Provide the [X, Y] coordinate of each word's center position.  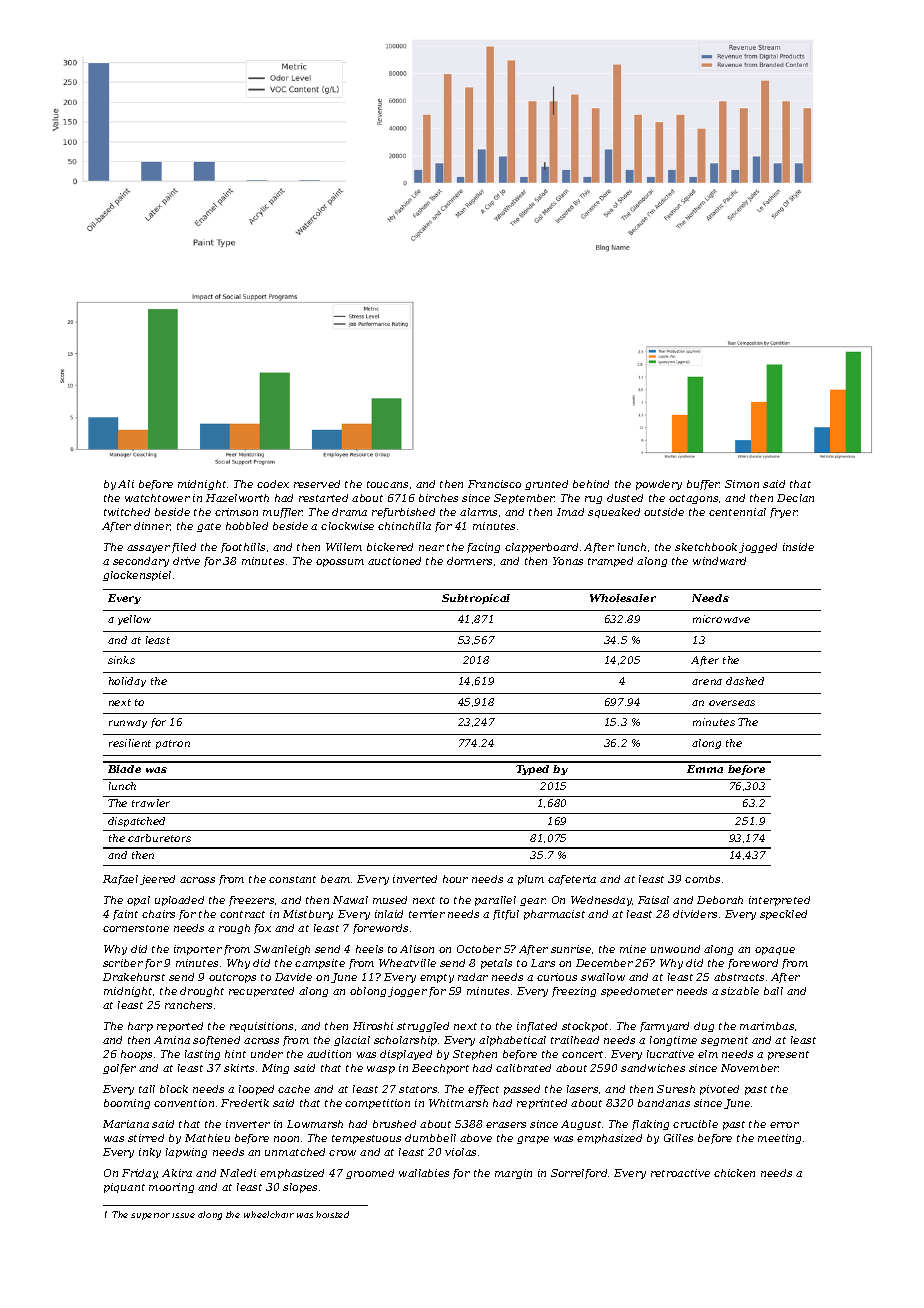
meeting [779, 1139]
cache [294, 1089]
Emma [705, 769]
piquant [124, 1188]
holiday [127, 682]
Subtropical [476, 599]
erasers [506, 1125]
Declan [795, 498]
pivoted [719, 1090]
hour [455, 879]
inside [798, 547]
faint [125, 915]
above [476, 1138]
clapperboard [541, 548]
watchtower [157, 498]
